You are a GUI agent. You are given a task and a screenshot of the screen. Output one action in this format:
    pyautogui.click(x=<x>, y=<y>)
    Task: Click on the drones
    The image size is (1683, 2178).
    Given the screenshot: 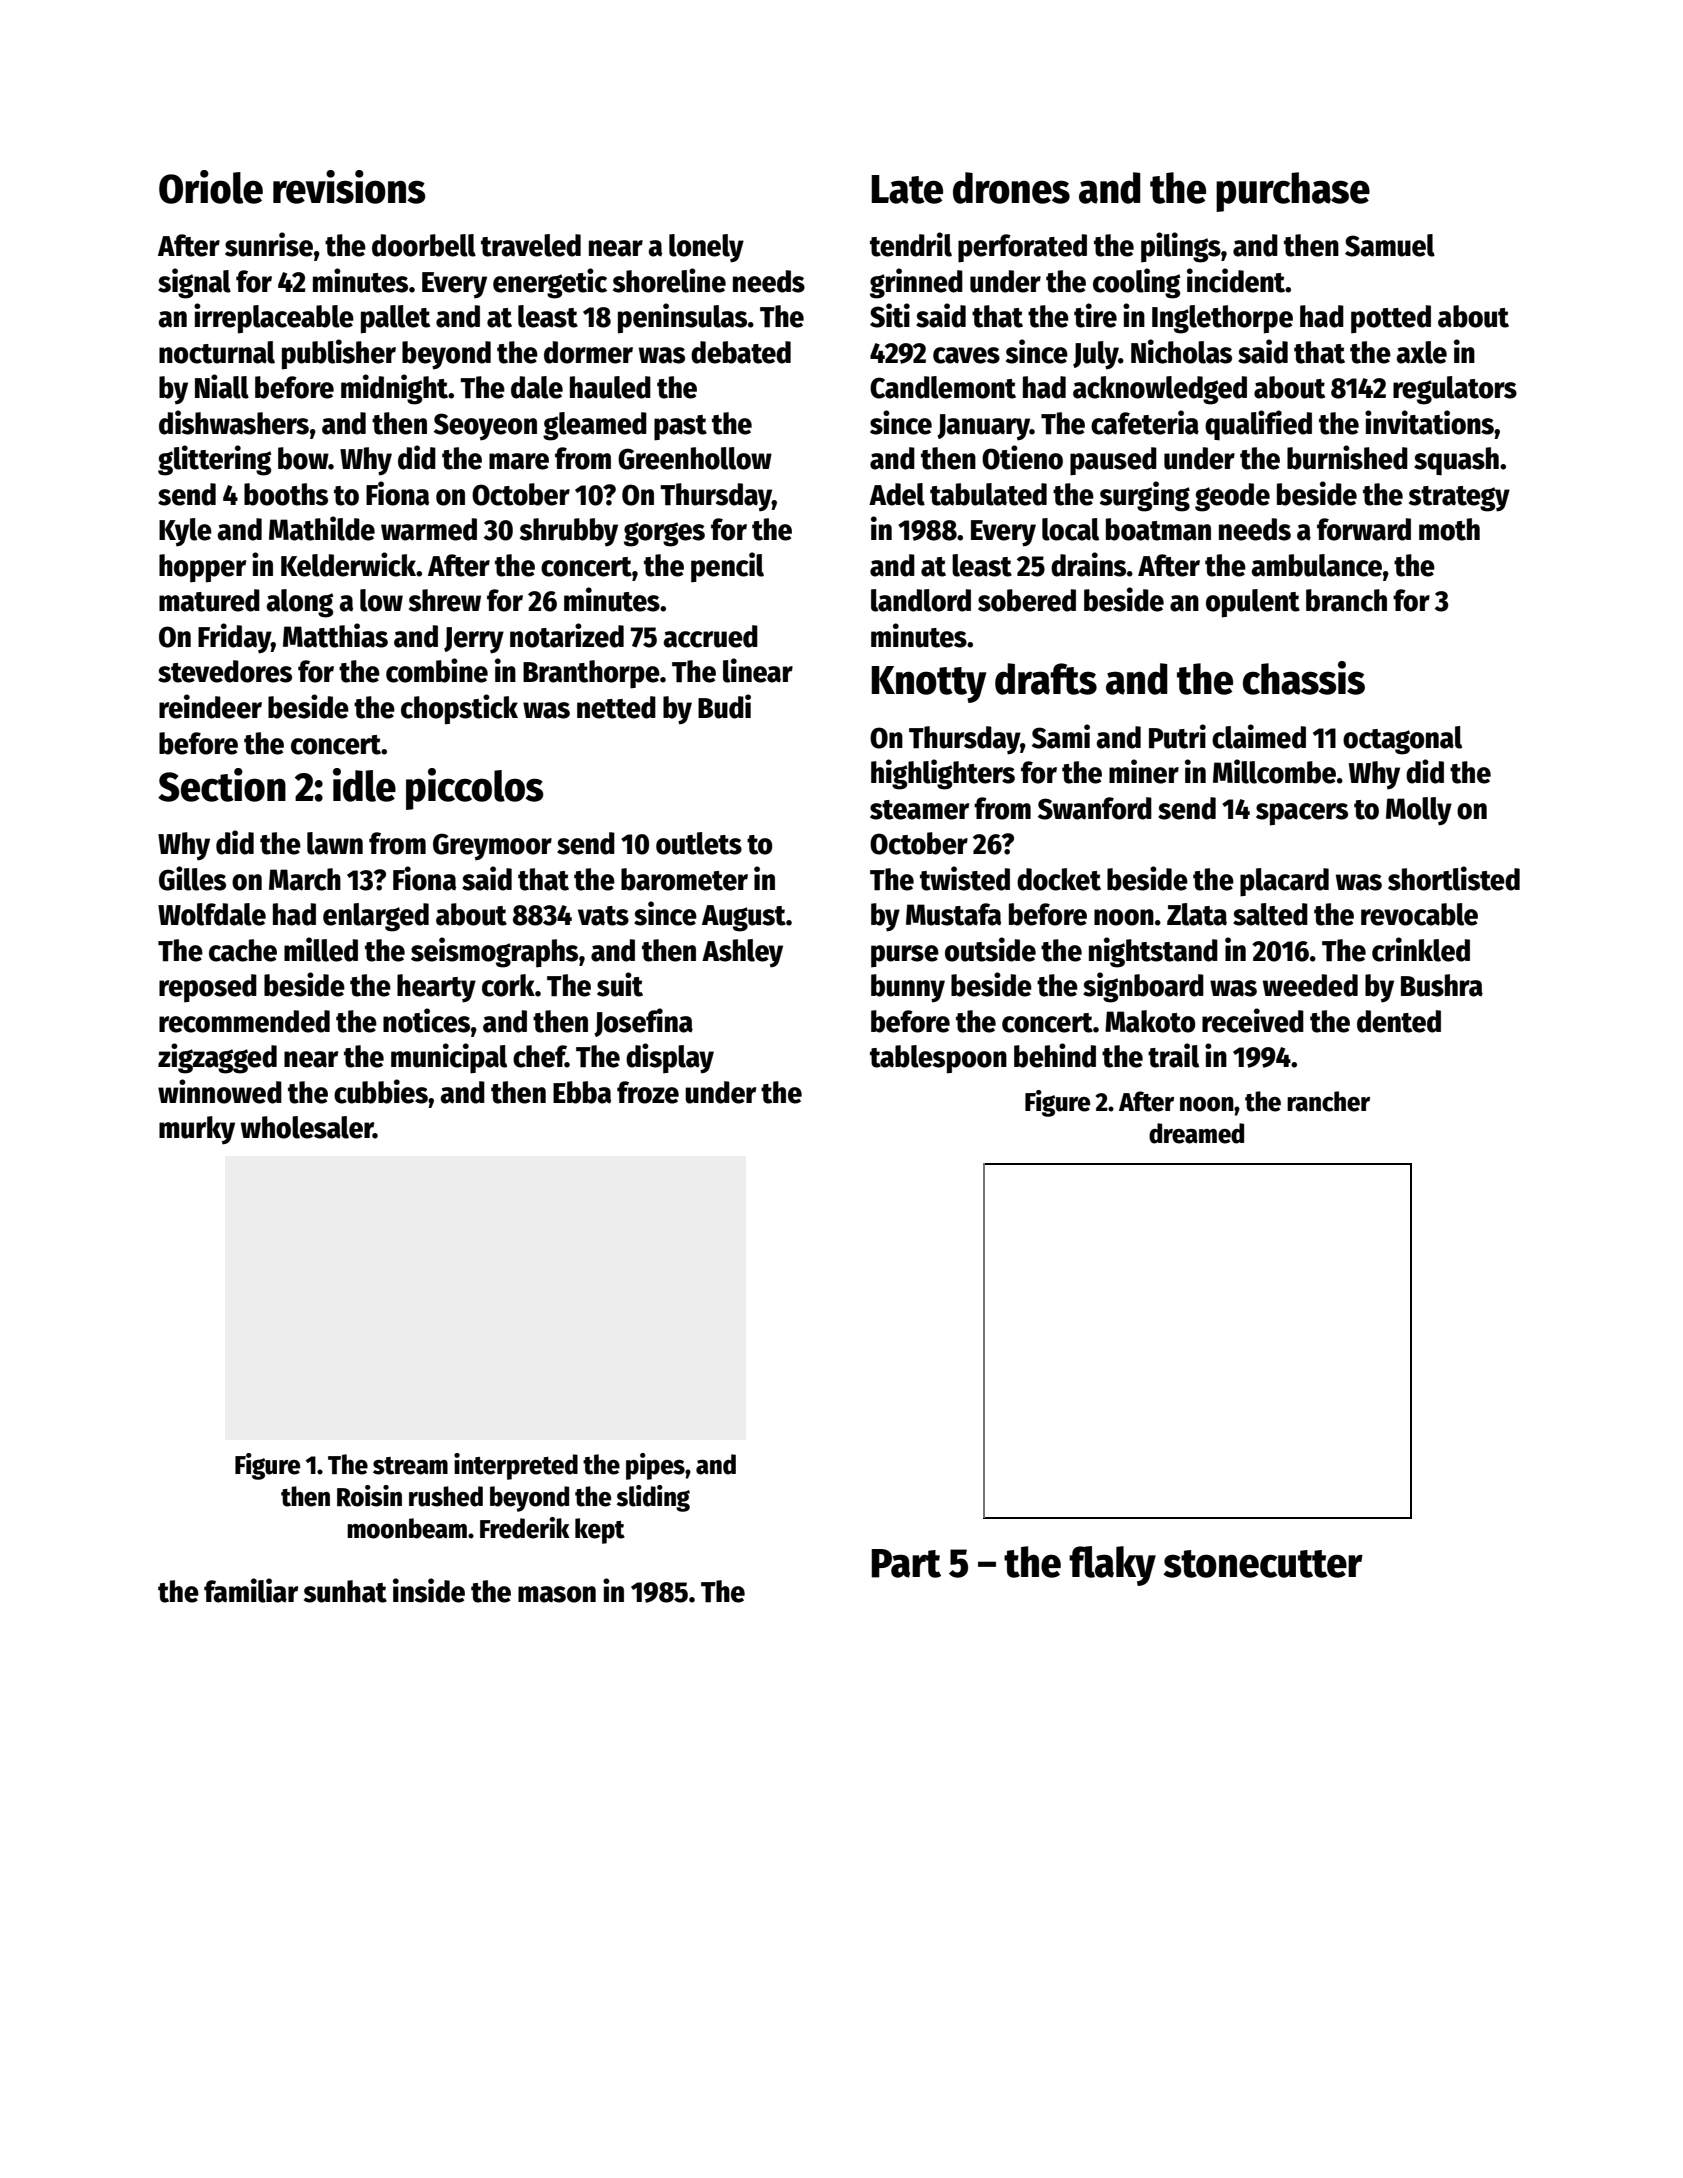 What is the action you would take?
    pyautogui.click(x=1011, y=188)
